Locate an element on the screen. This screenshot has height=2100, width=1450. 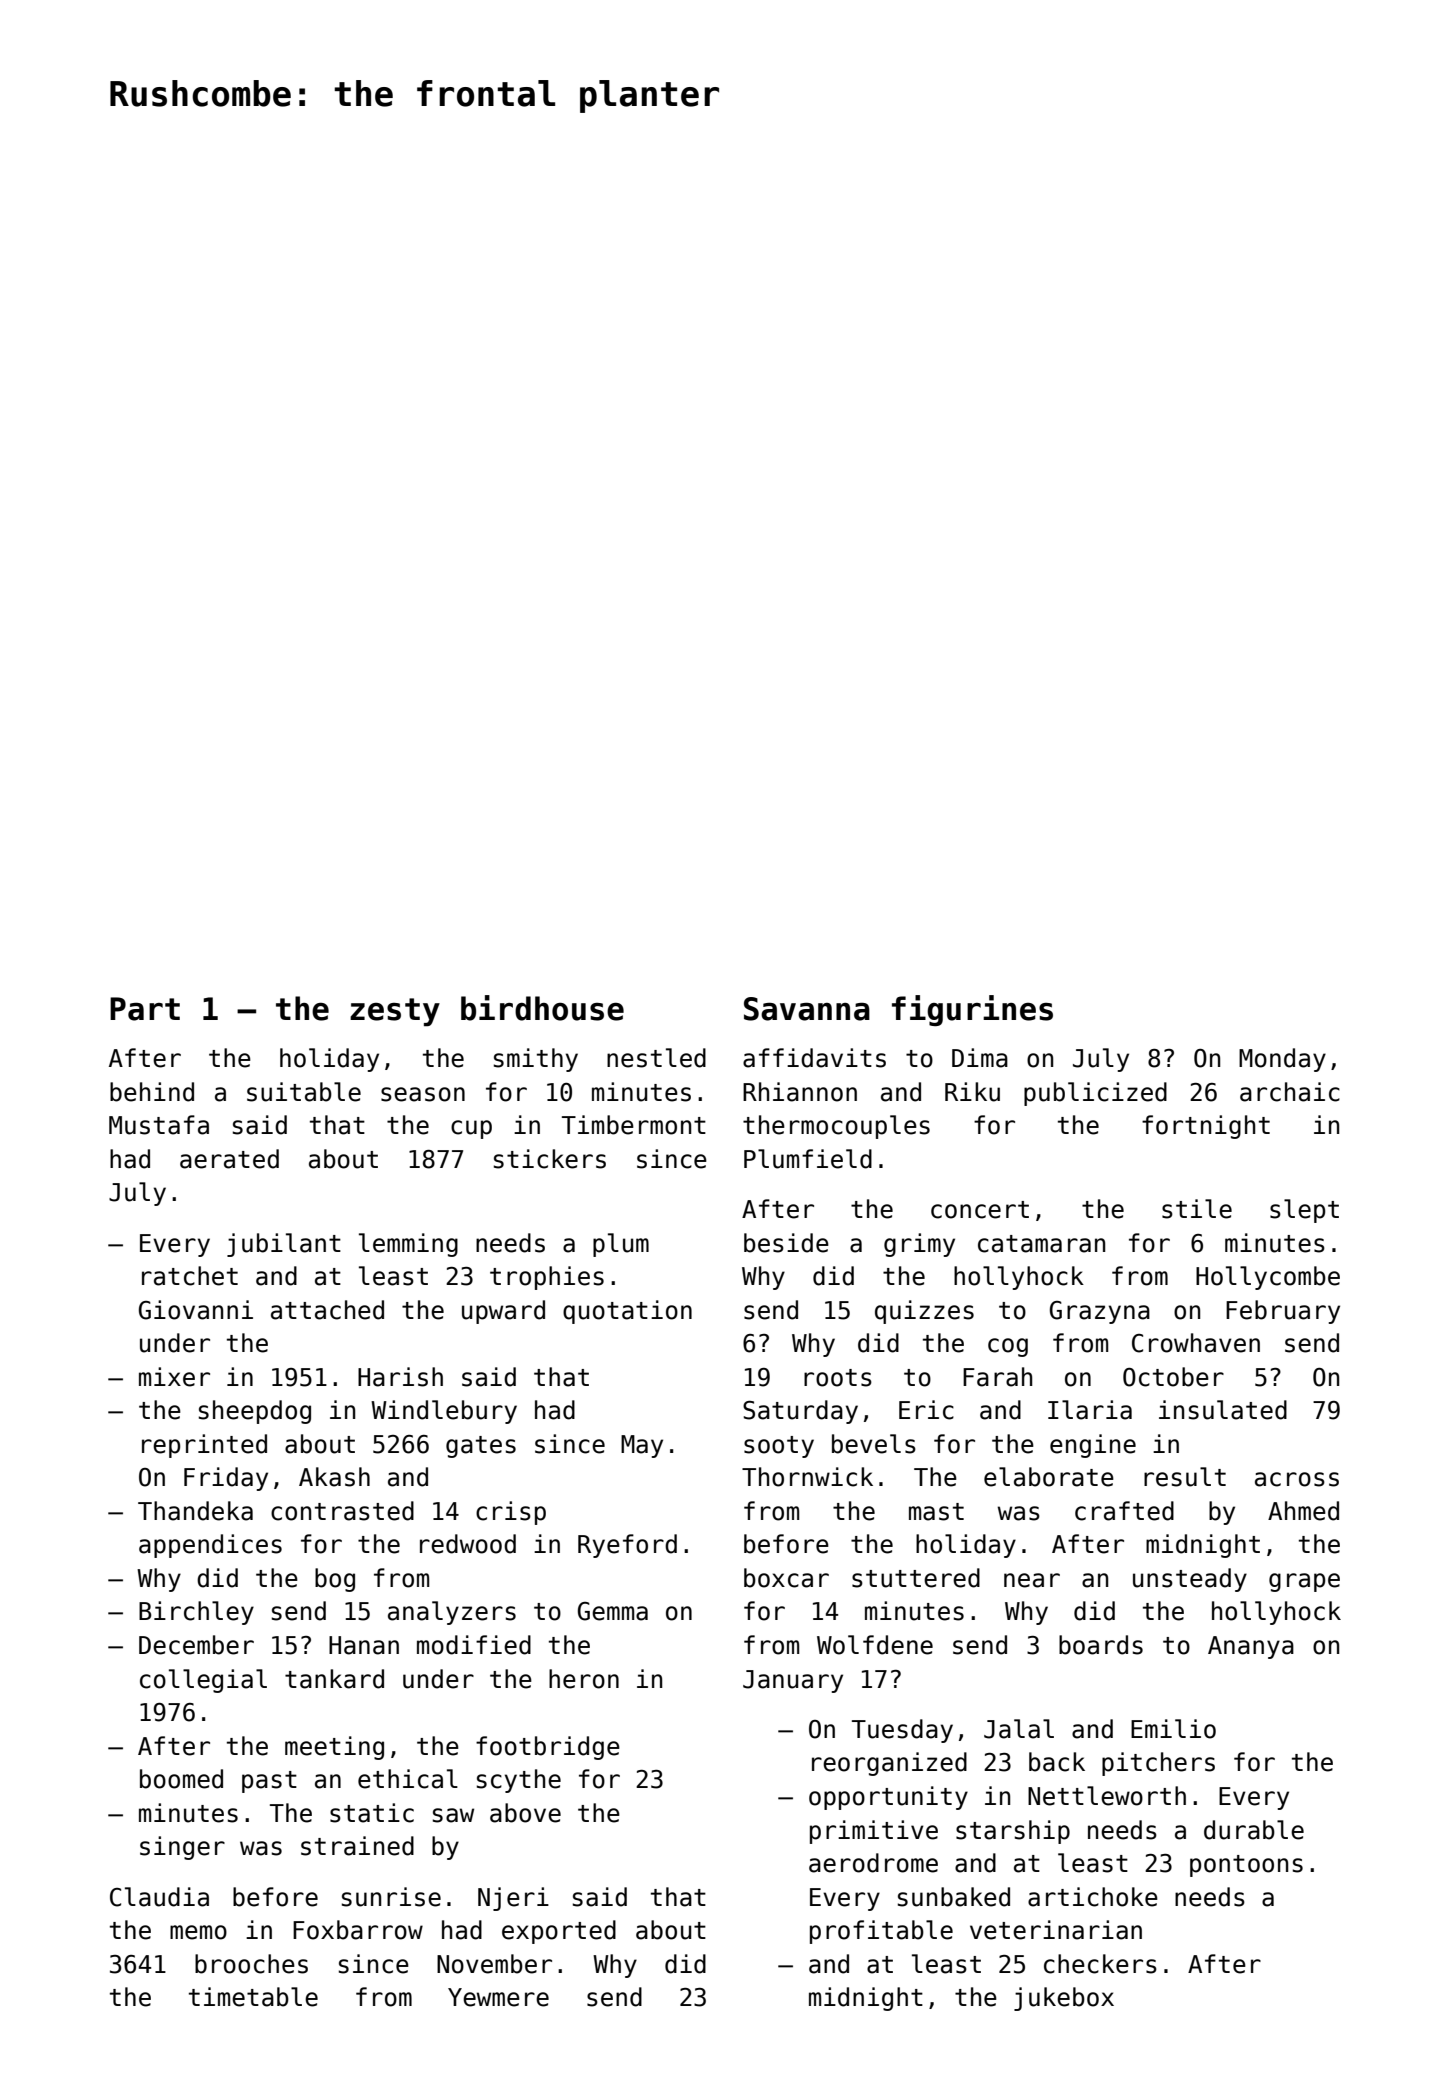
Birchley is located at coordinates (196, 1613).
